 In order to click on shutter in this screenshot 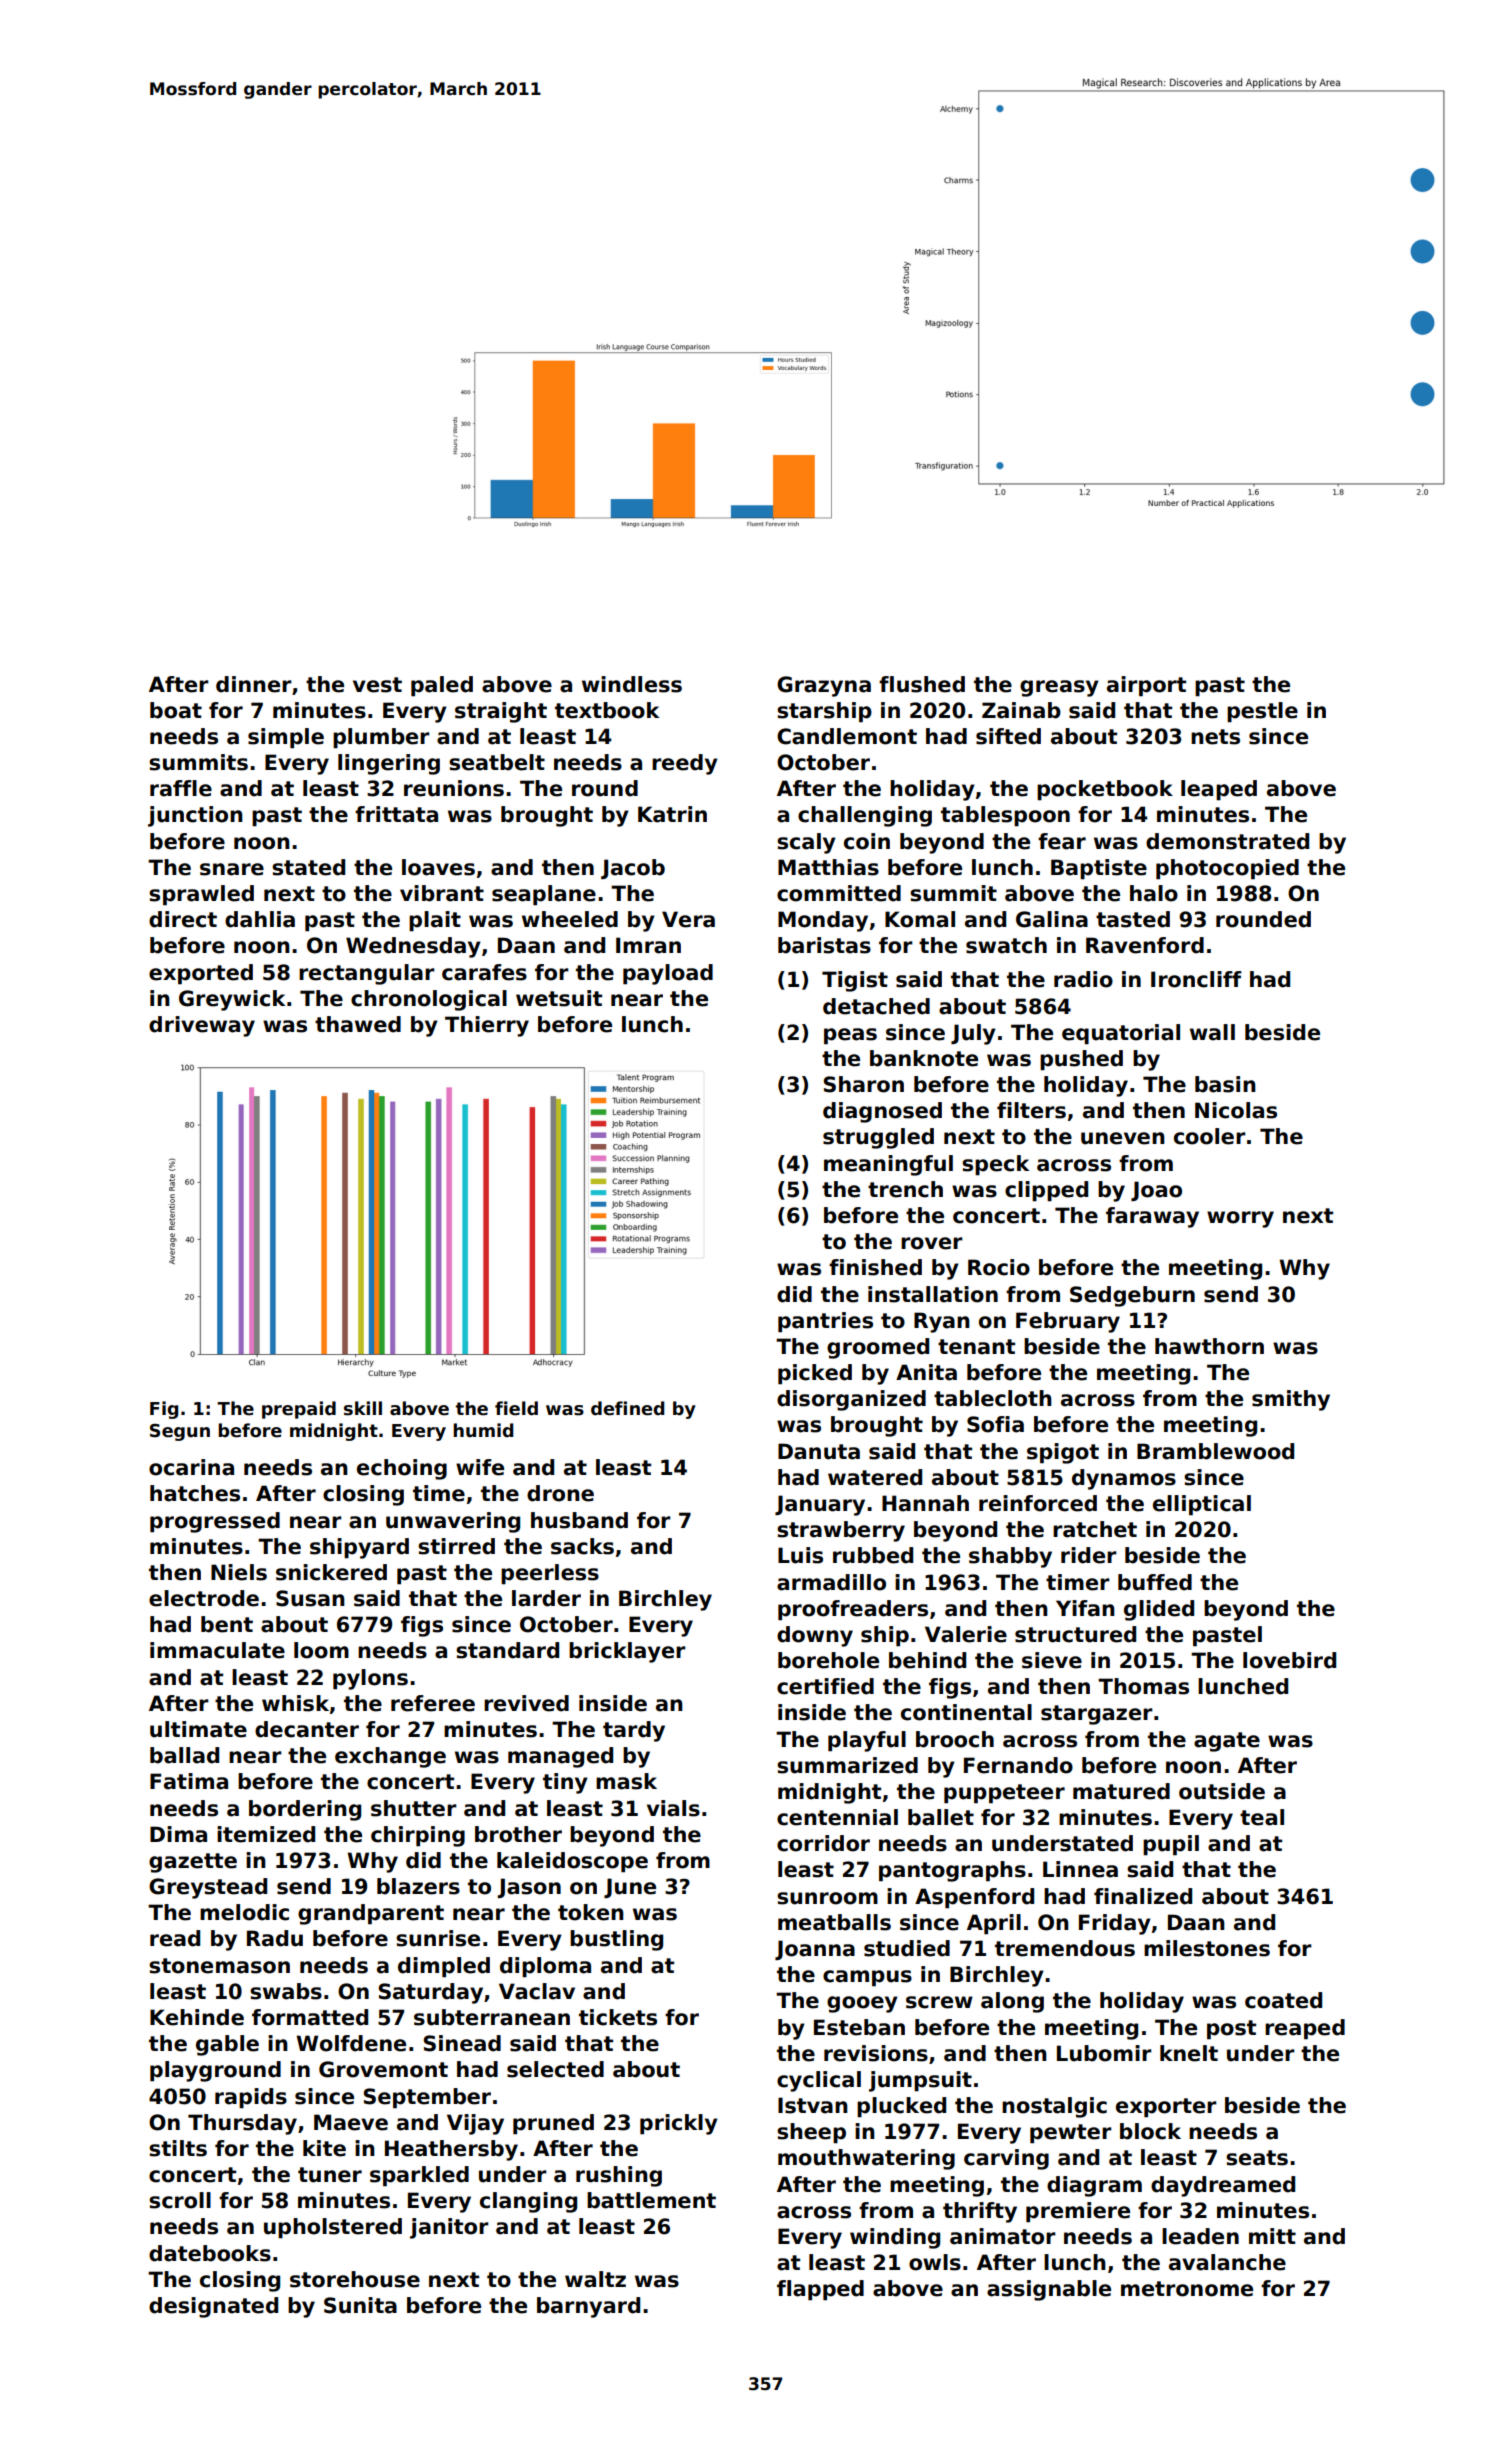, I will do `click(414, 1808)`.
